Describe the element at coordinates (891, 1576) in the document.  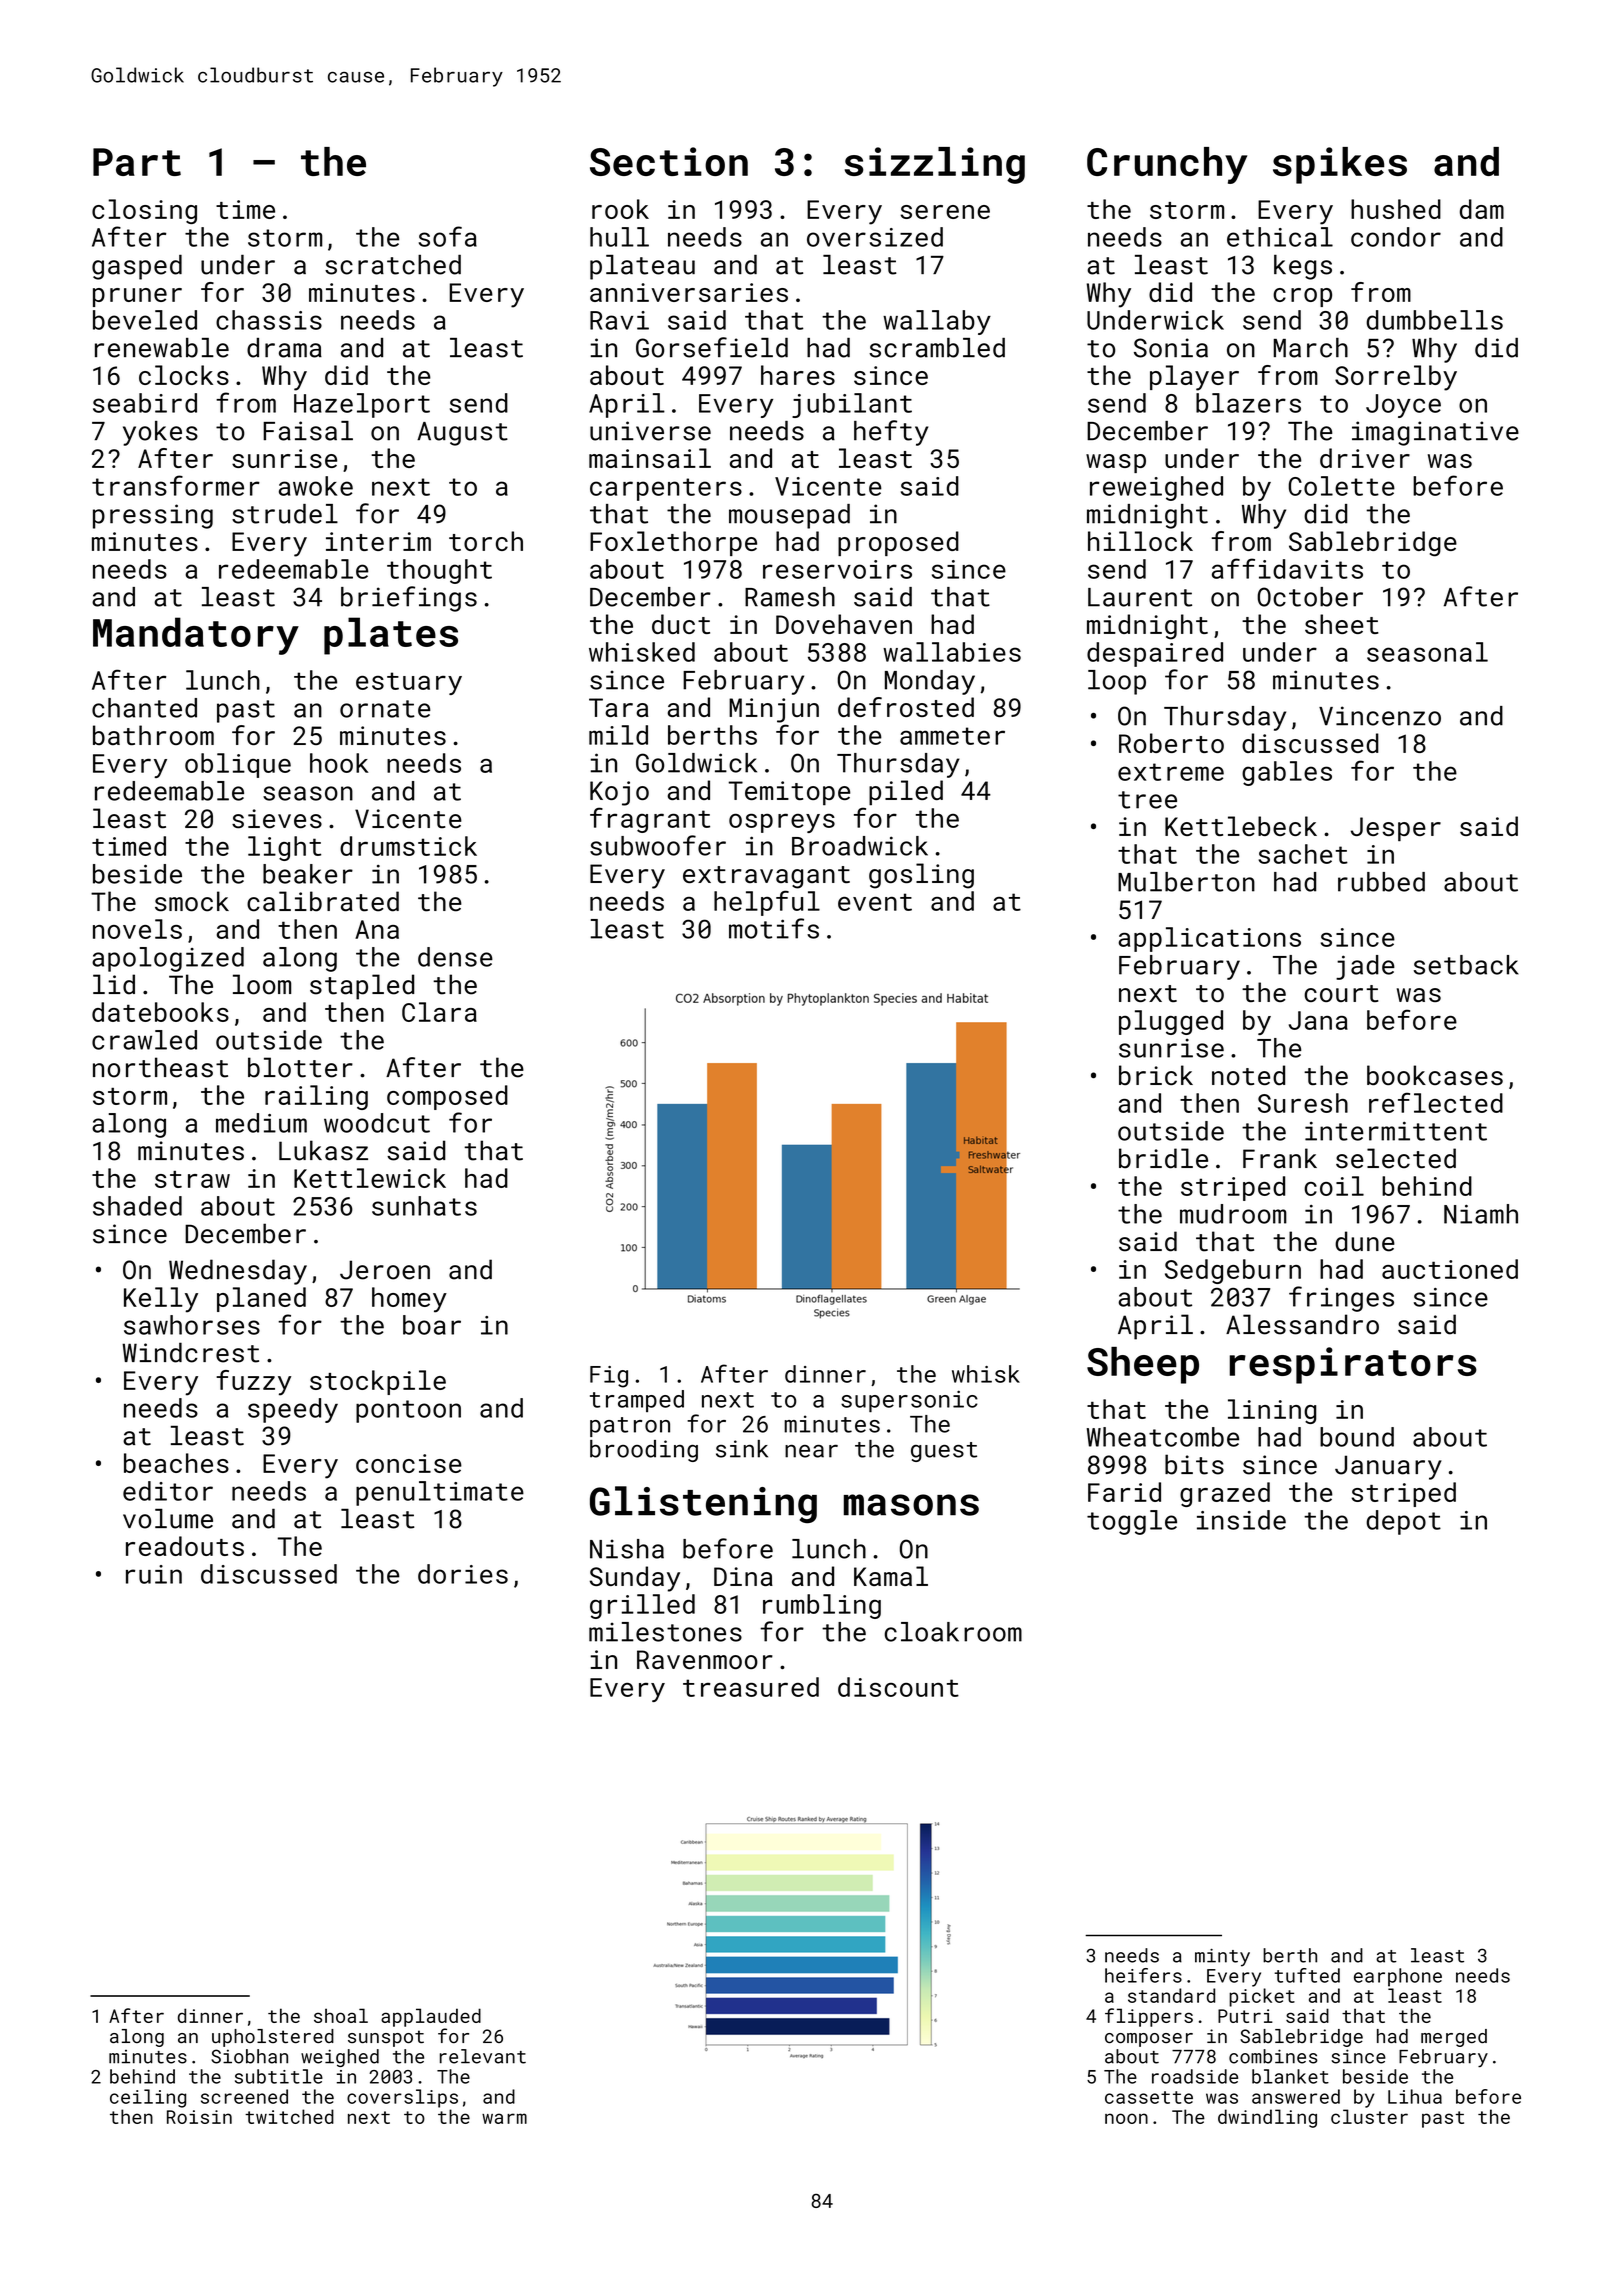
I see `Kamal` at that location.
